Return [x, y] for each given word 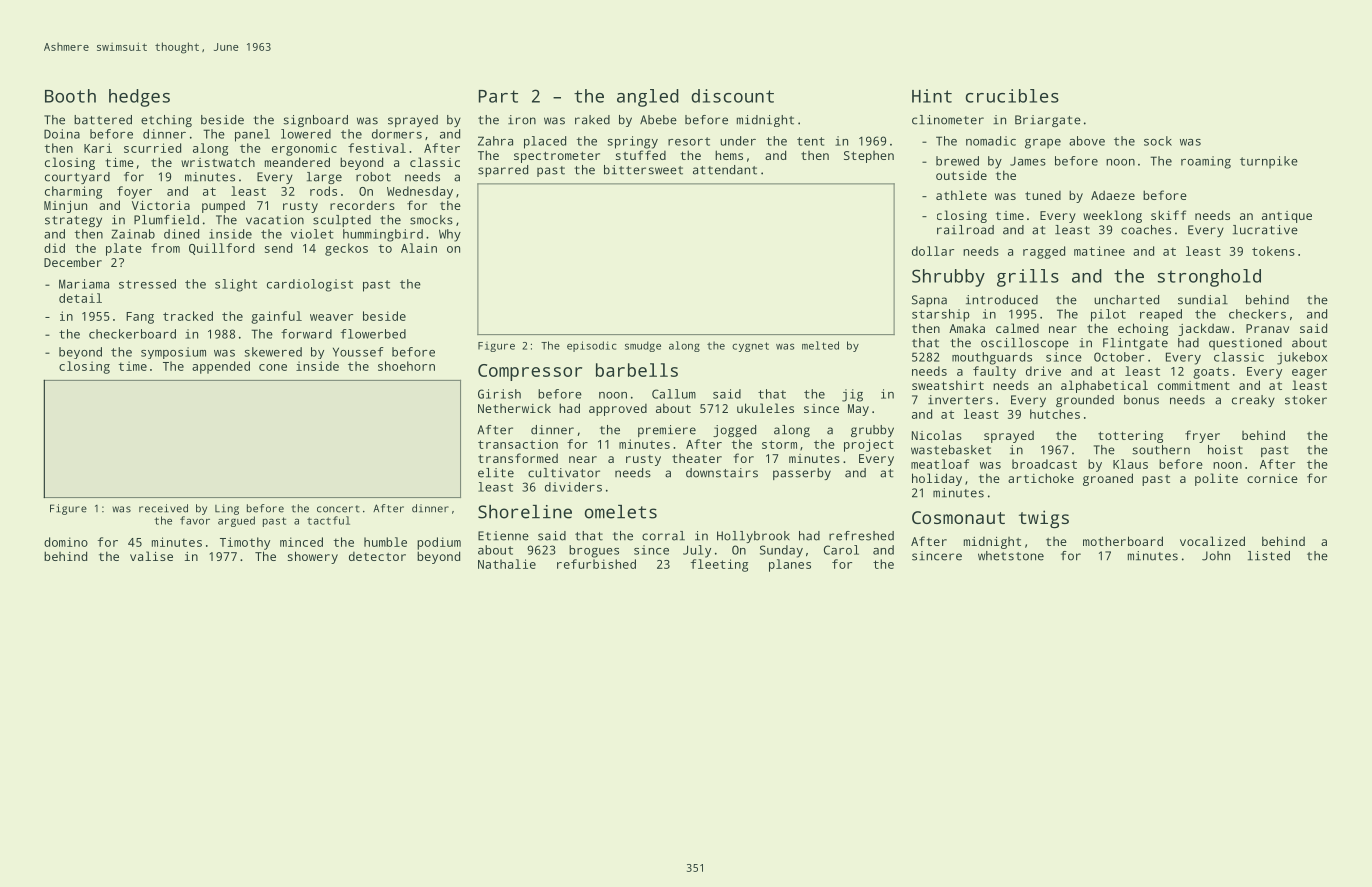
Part [498, 96]
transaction [518, 444]
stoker [1306, 400]
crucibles [1012, 96]
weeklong [1112, 216]
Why [450, 235]
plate [124, 249]
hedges [139, 98]
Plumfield [166, 220]
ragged [1044, 252]
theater [697, 458]
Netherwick [514, 408]
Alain [419, 248]
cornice [1272, 478]
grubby [872, 431]
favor [195, 520]
